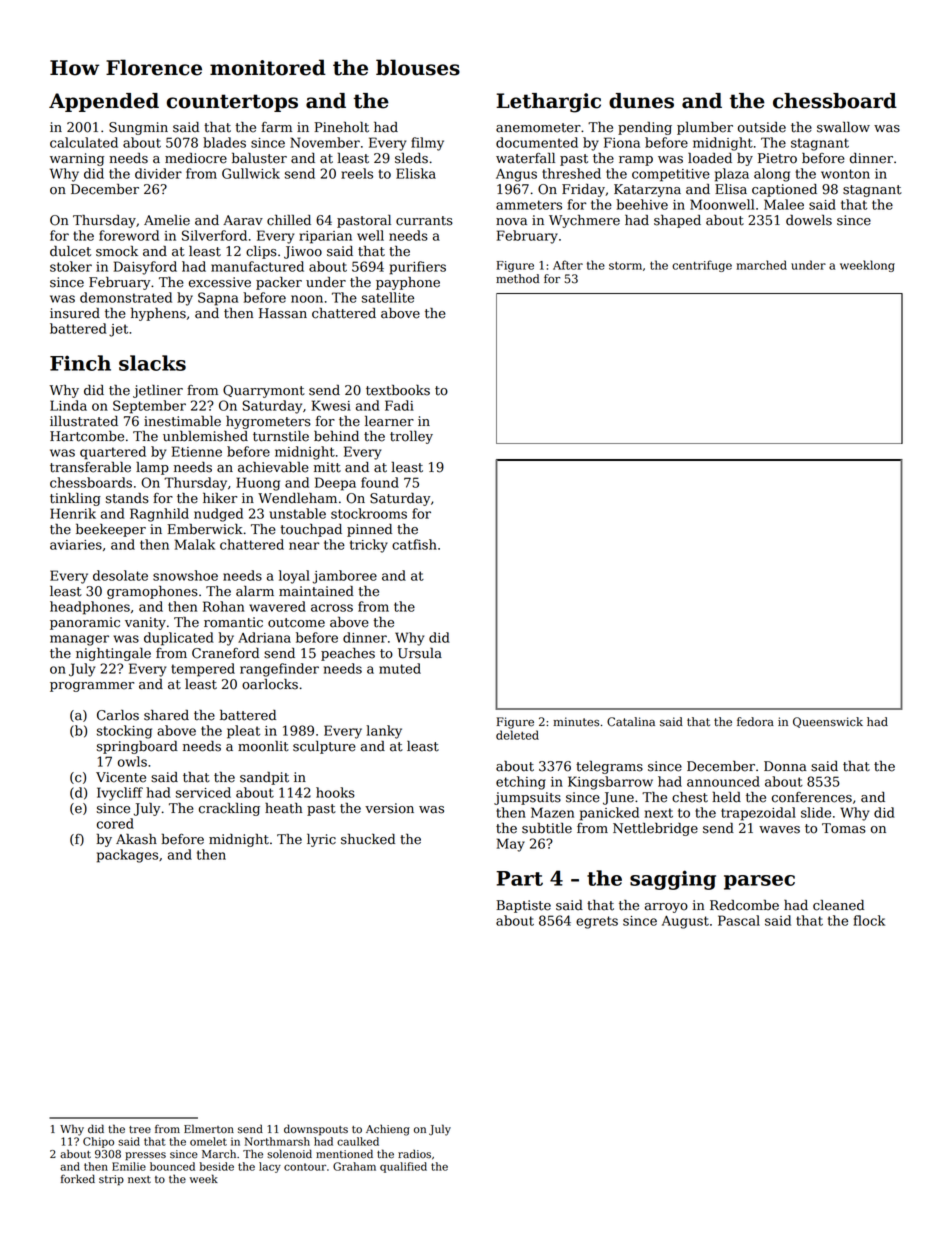  Describe the element at coordinates (98, 1142) in the document. I see `Chipo` at that location.
